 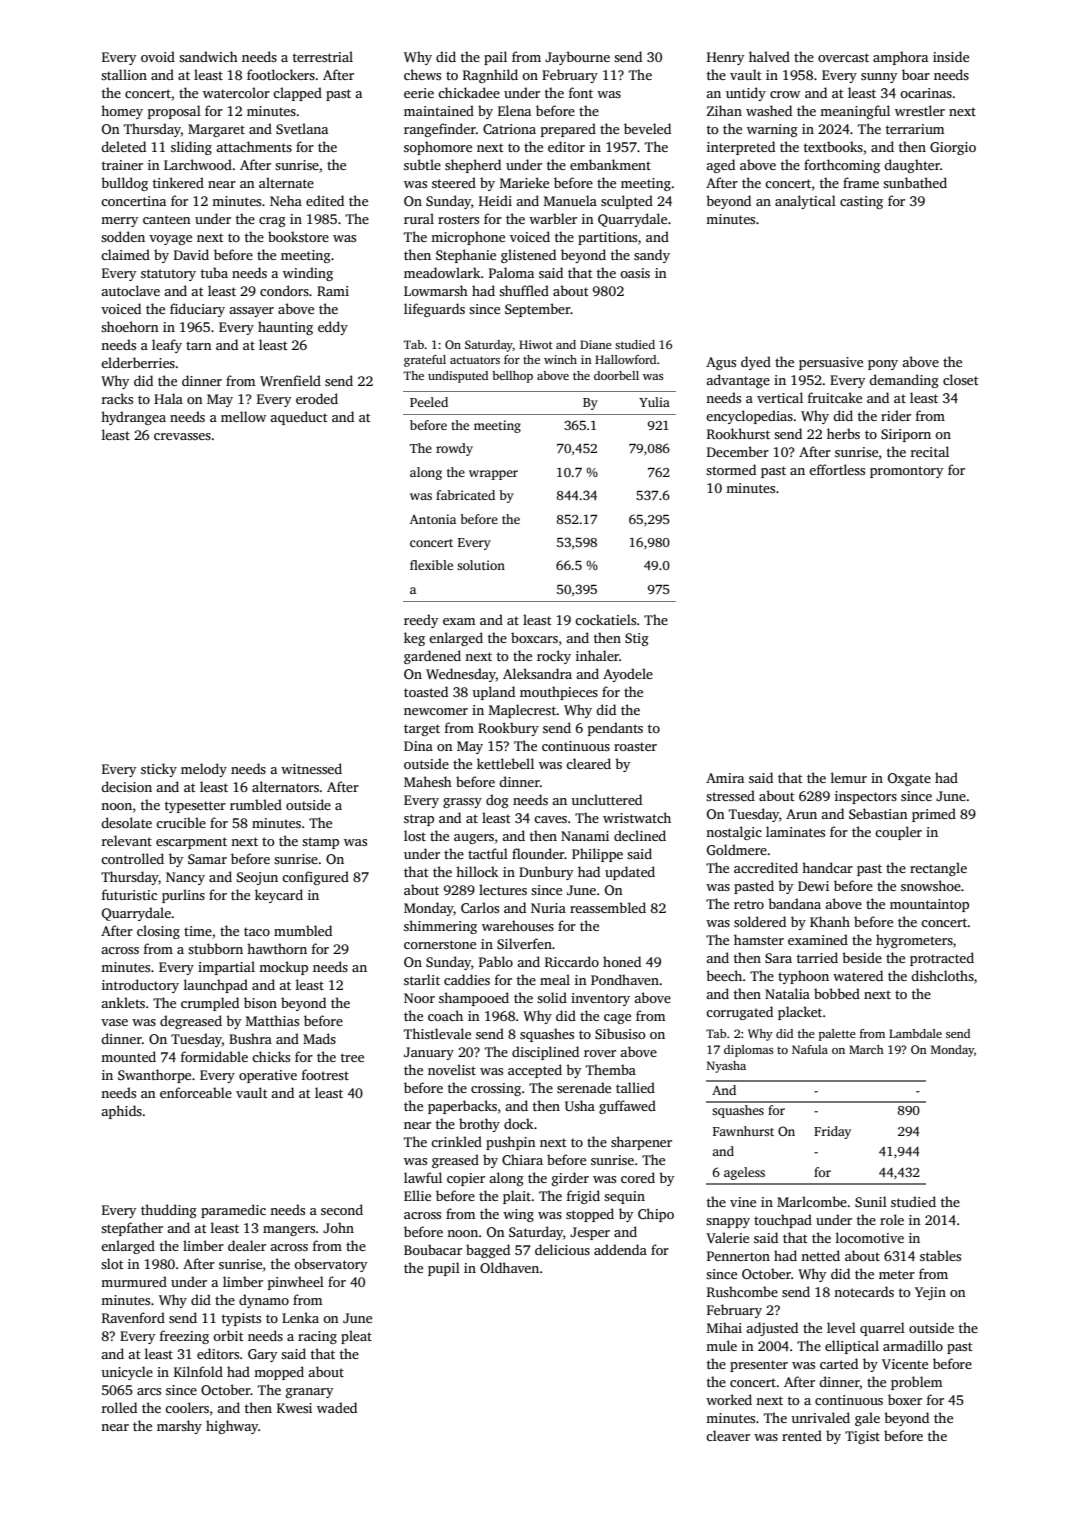 I want to click on amphora, so click(x=900, y=58).
